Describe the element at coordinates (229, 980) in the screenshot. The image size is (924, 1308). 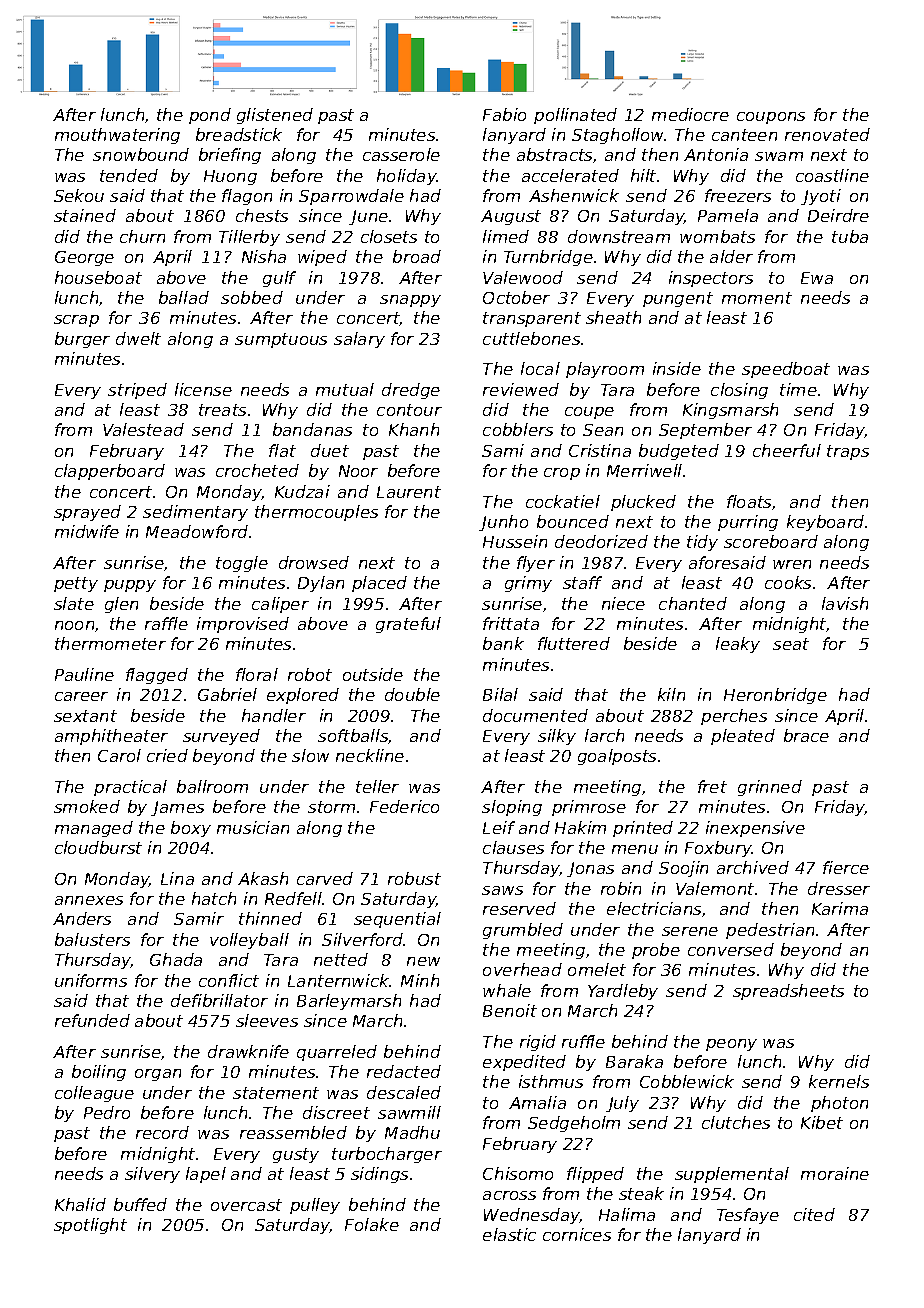
I see `conflict` at that location.
